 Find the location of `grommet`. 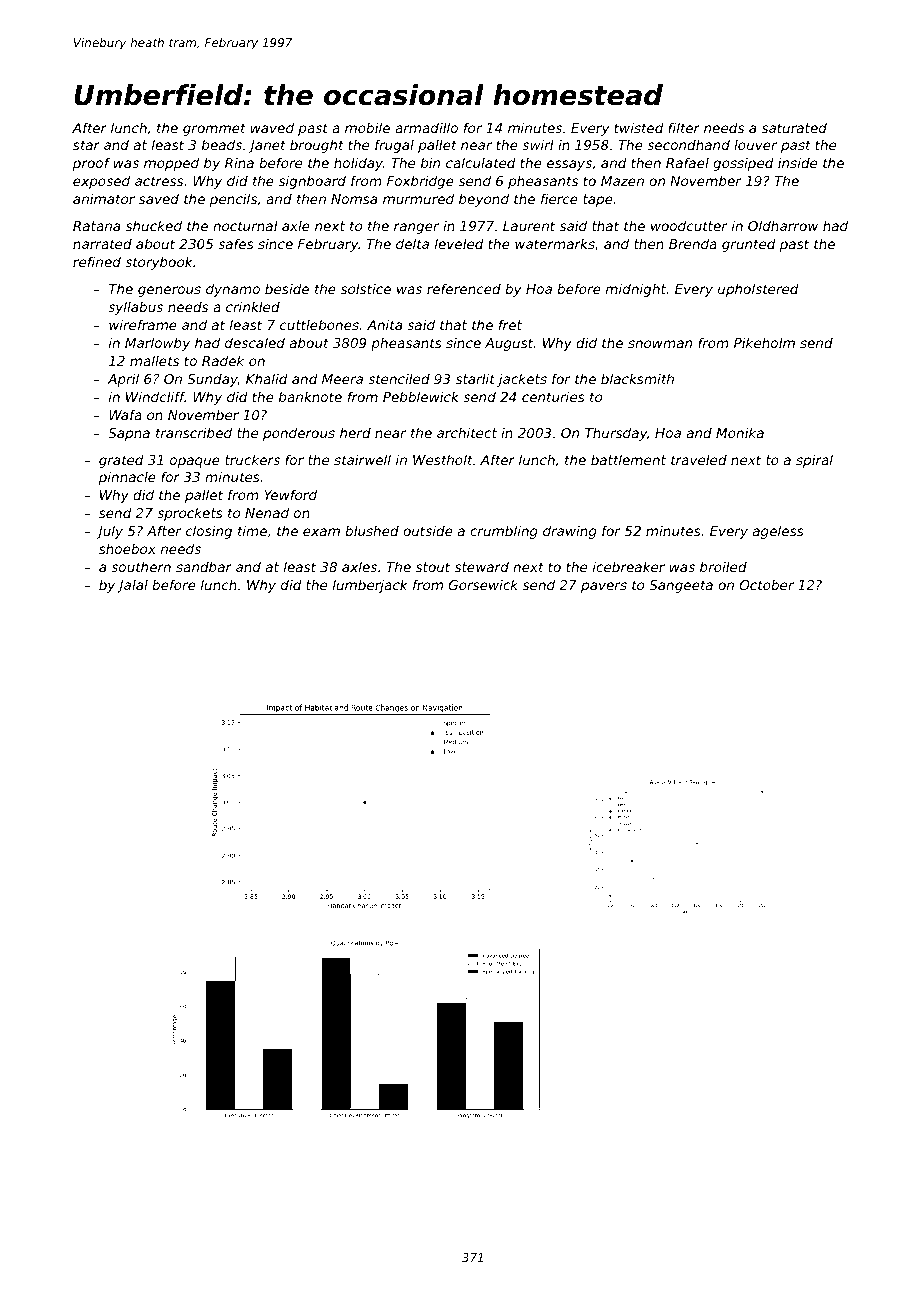

grommet is located at coordinates (214, 129).
